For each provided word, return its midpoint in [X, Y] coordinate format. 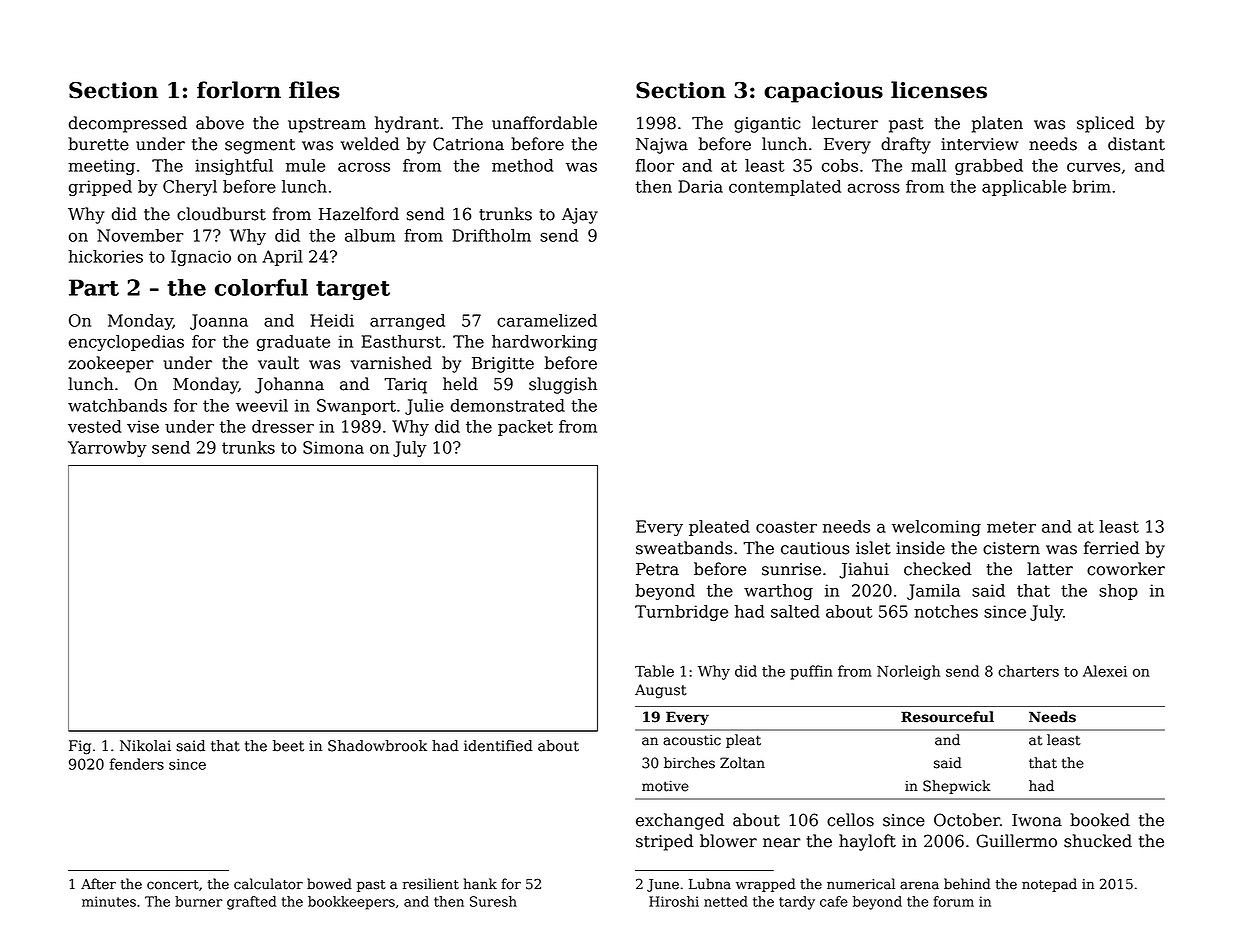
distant [1136, 144]
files [314, 90]
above [220, 123]
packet [525, 428]
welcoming [936, 528]
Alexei [1105, 671]
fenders [137, 764]
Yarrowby [107, 449]
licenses [939, 90]
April [282, 258]
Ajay [580, 216]
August [661, 691]
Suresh [493, 901]
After [98, 884]
